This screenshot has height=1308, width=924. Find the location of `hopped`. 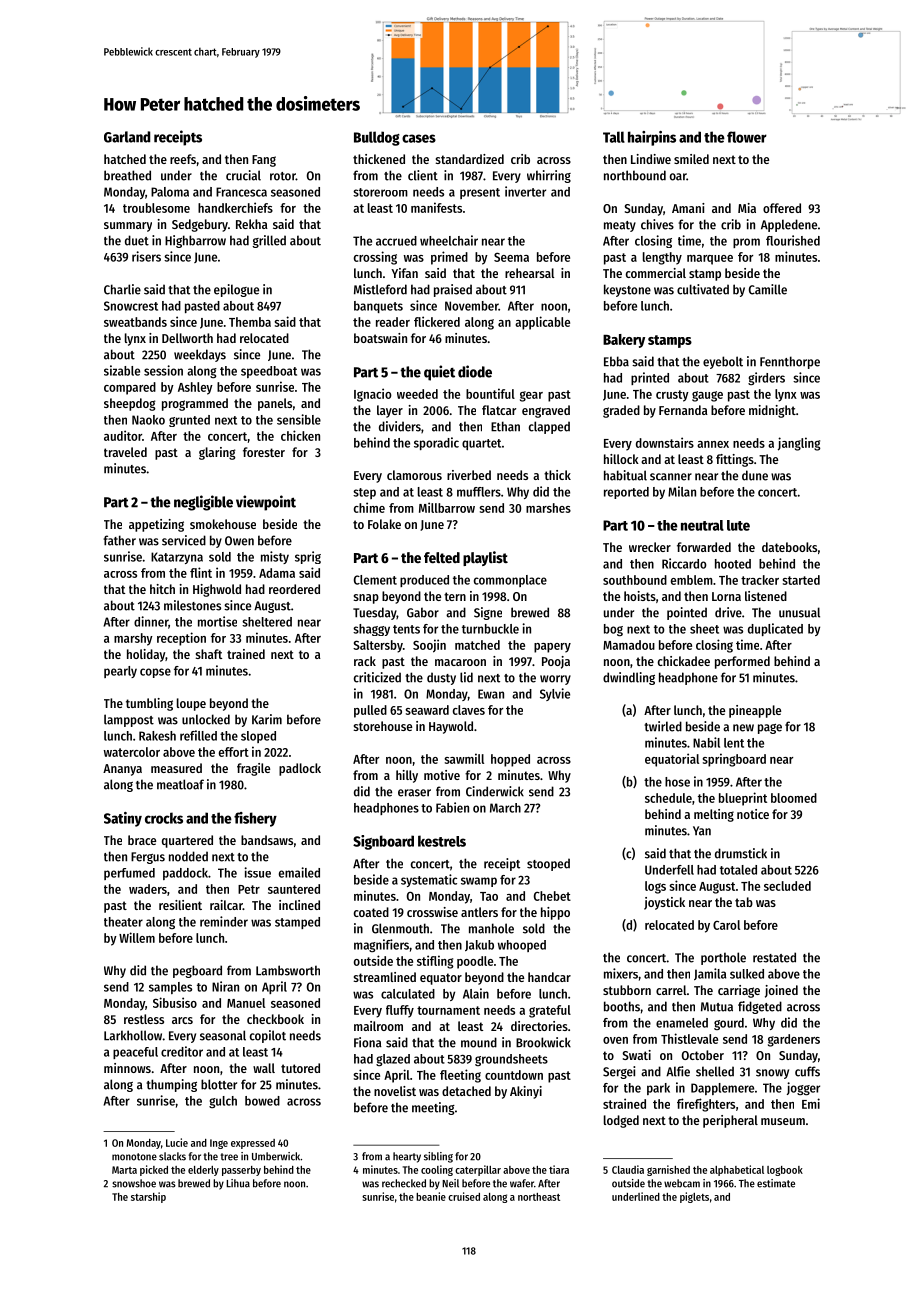

hopped is located at coordinates (510, 760).
